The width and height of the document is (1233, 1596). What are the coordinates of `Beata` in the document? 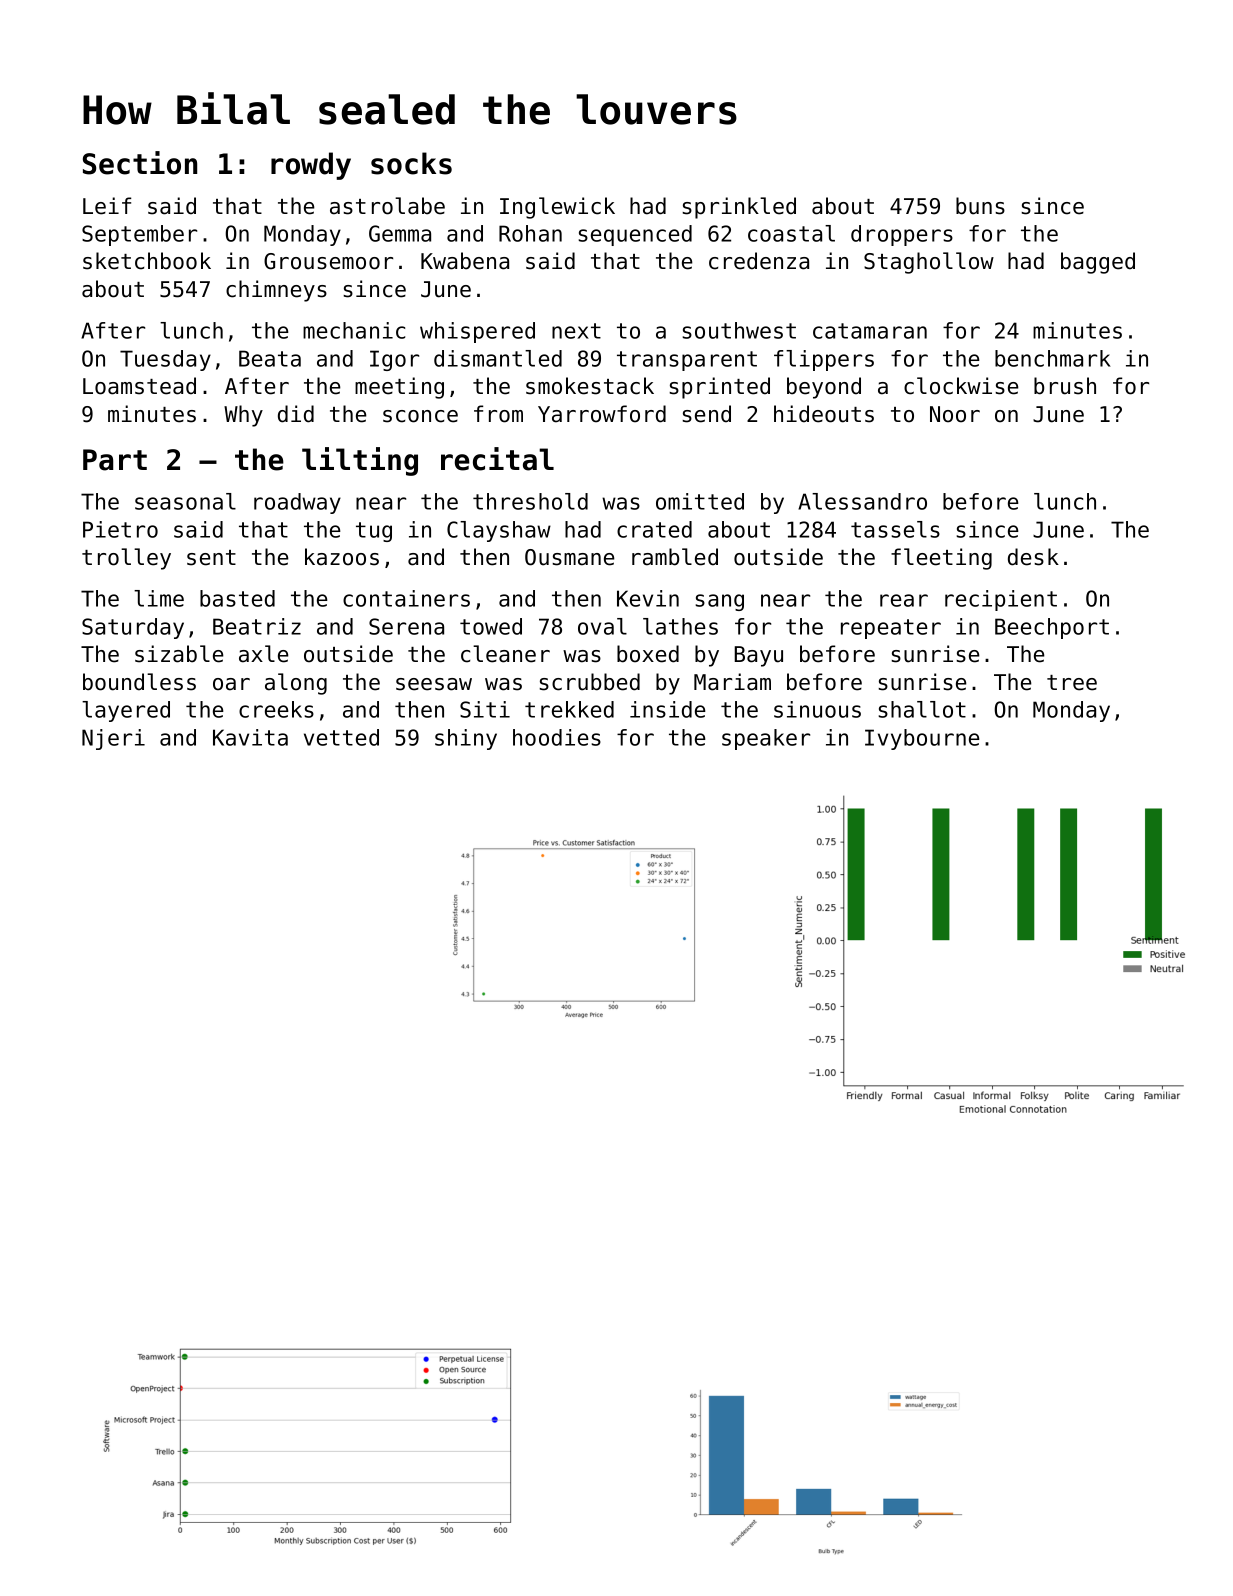 It's located at (270, 358).
